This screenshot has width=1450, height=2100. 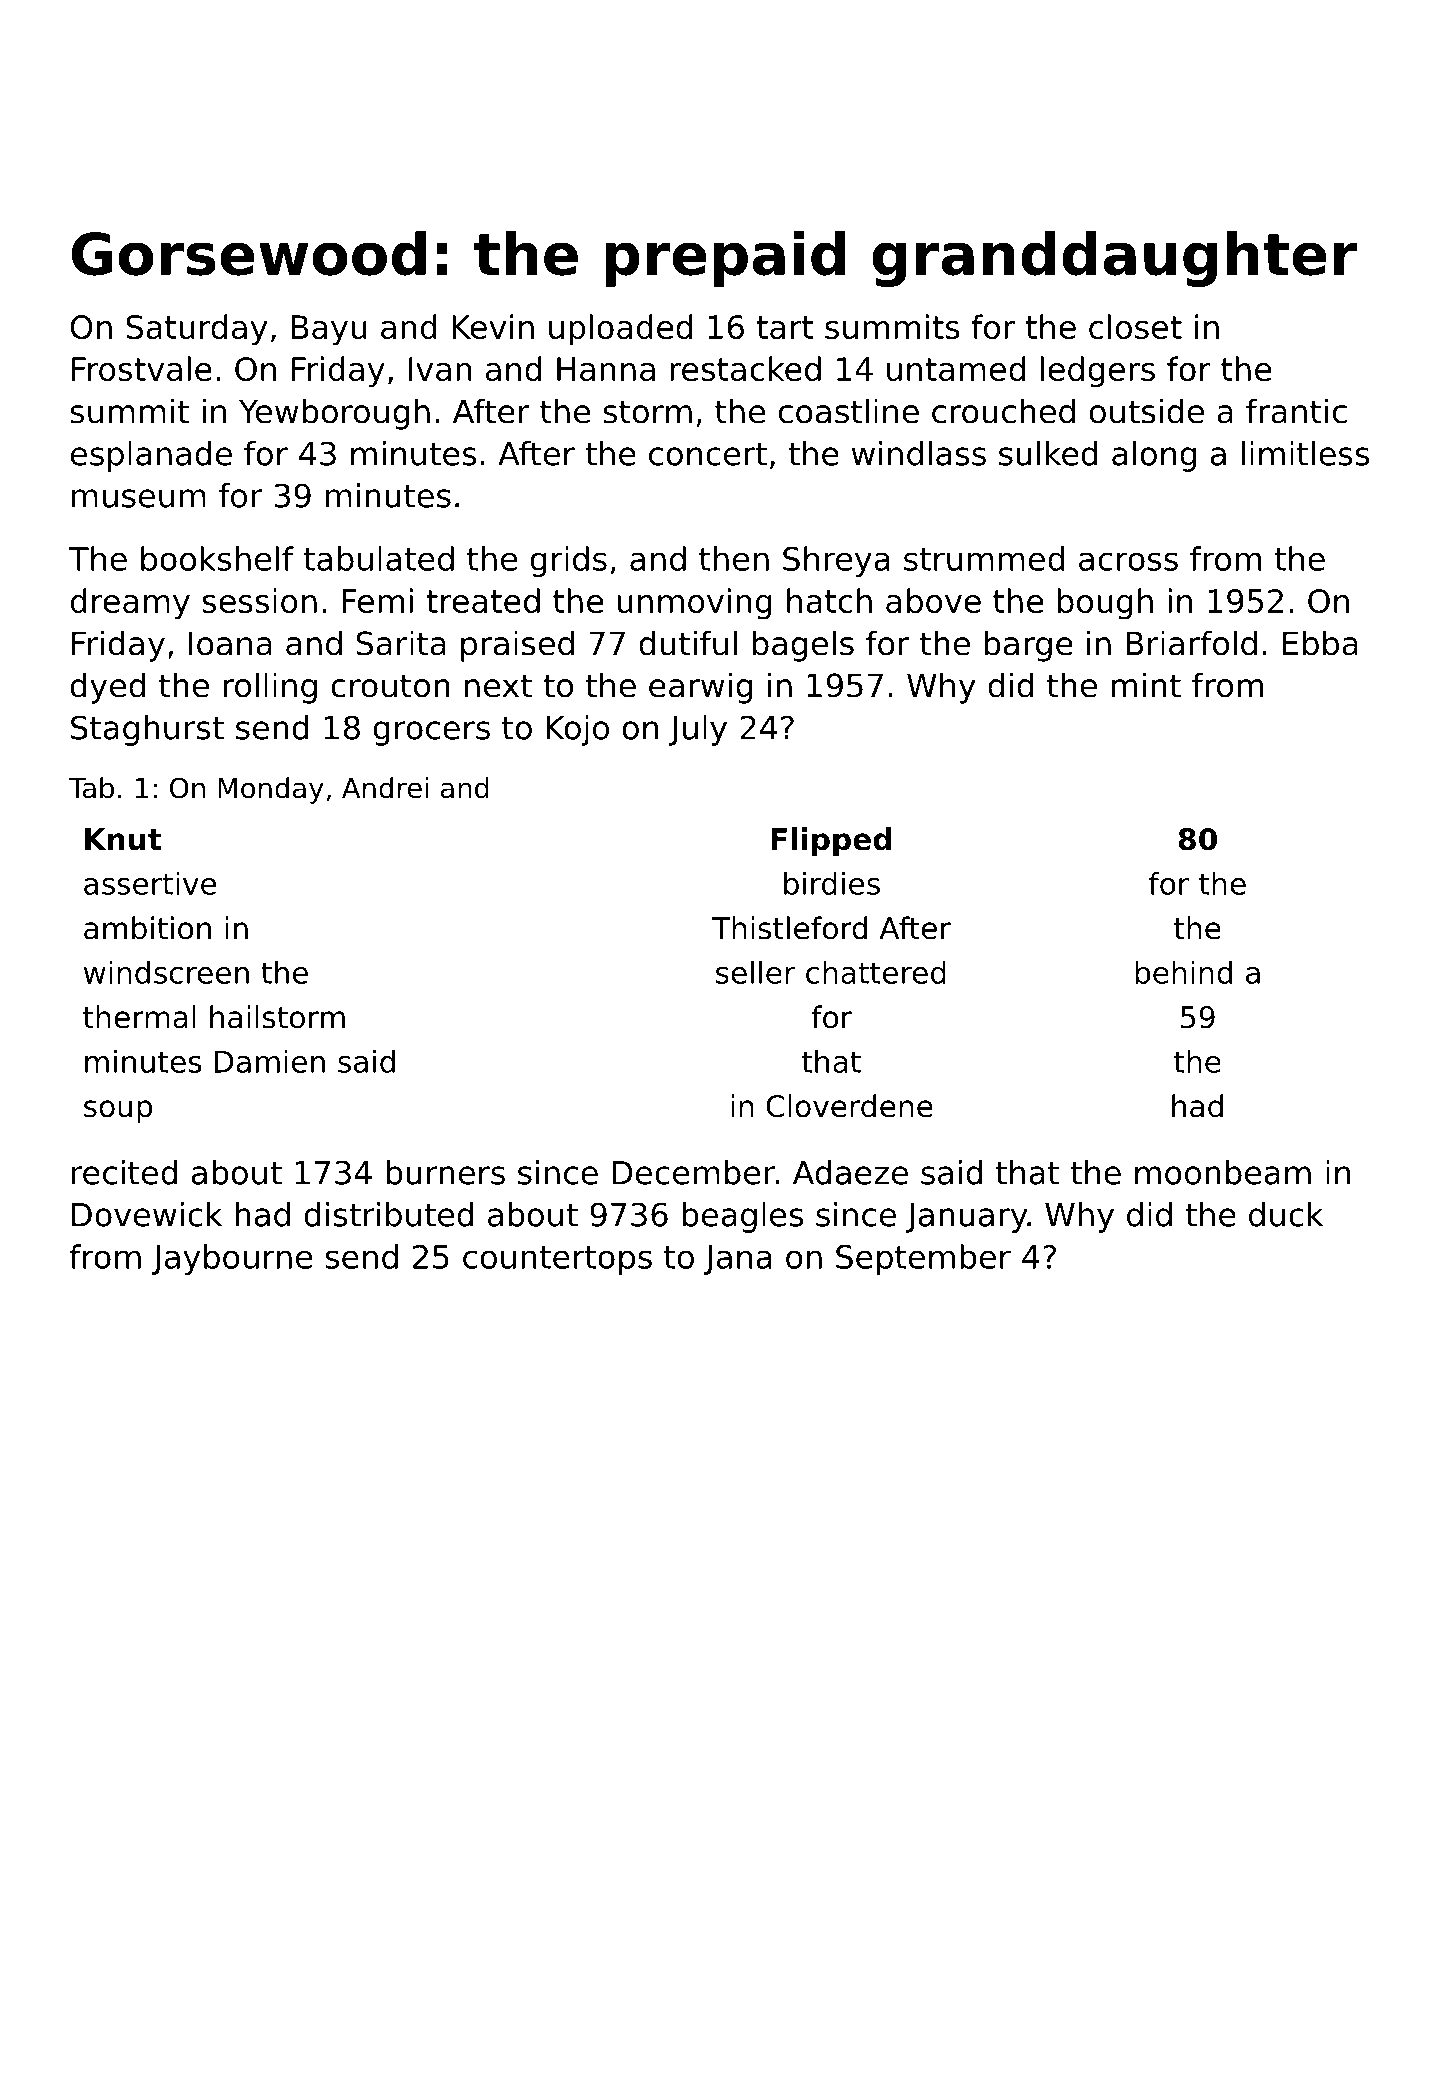 I want to click on Yewborough, so click(x=334, y=414).
